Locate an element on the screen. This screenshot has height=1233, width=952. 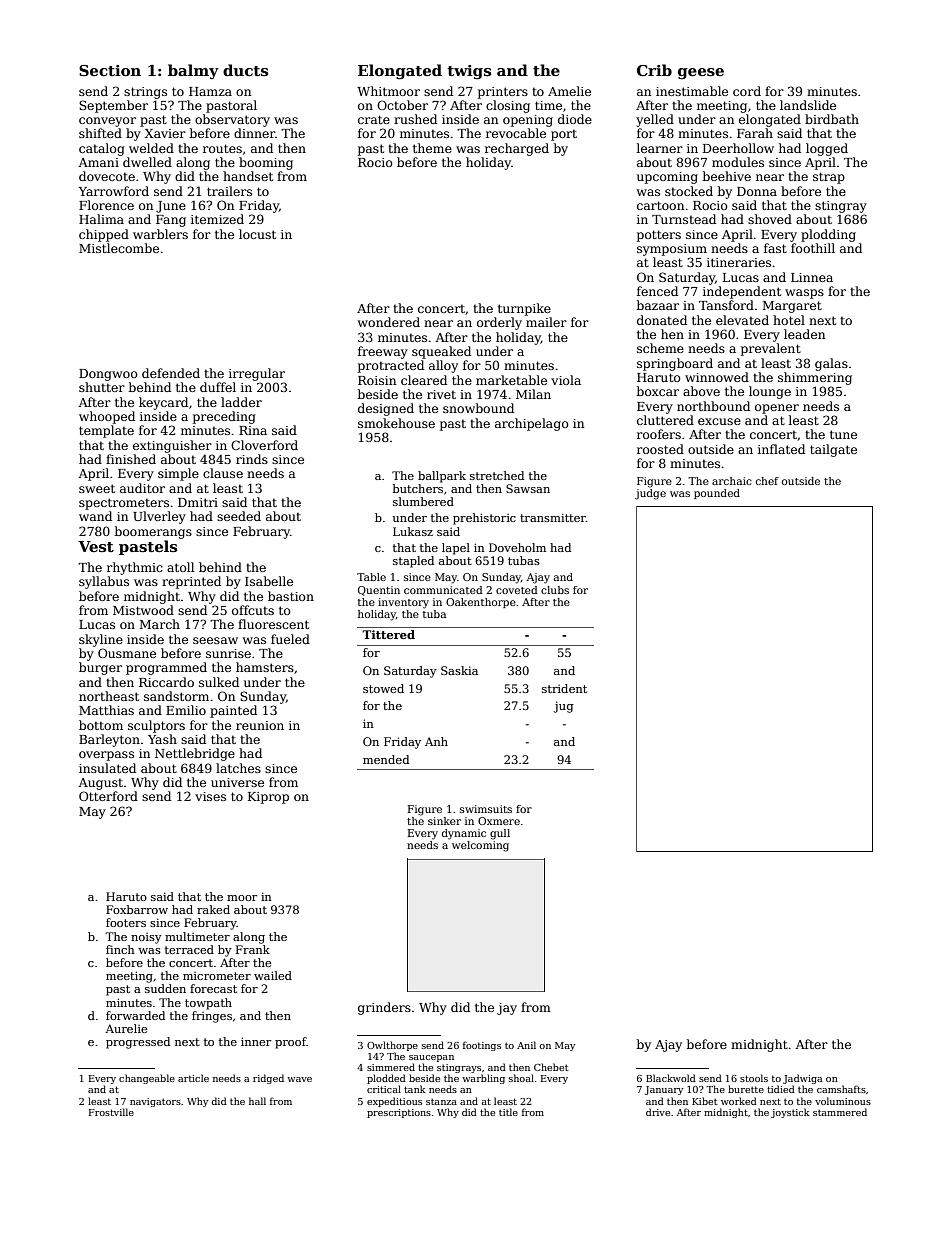
landslide is located at coordinates (808, 105).
